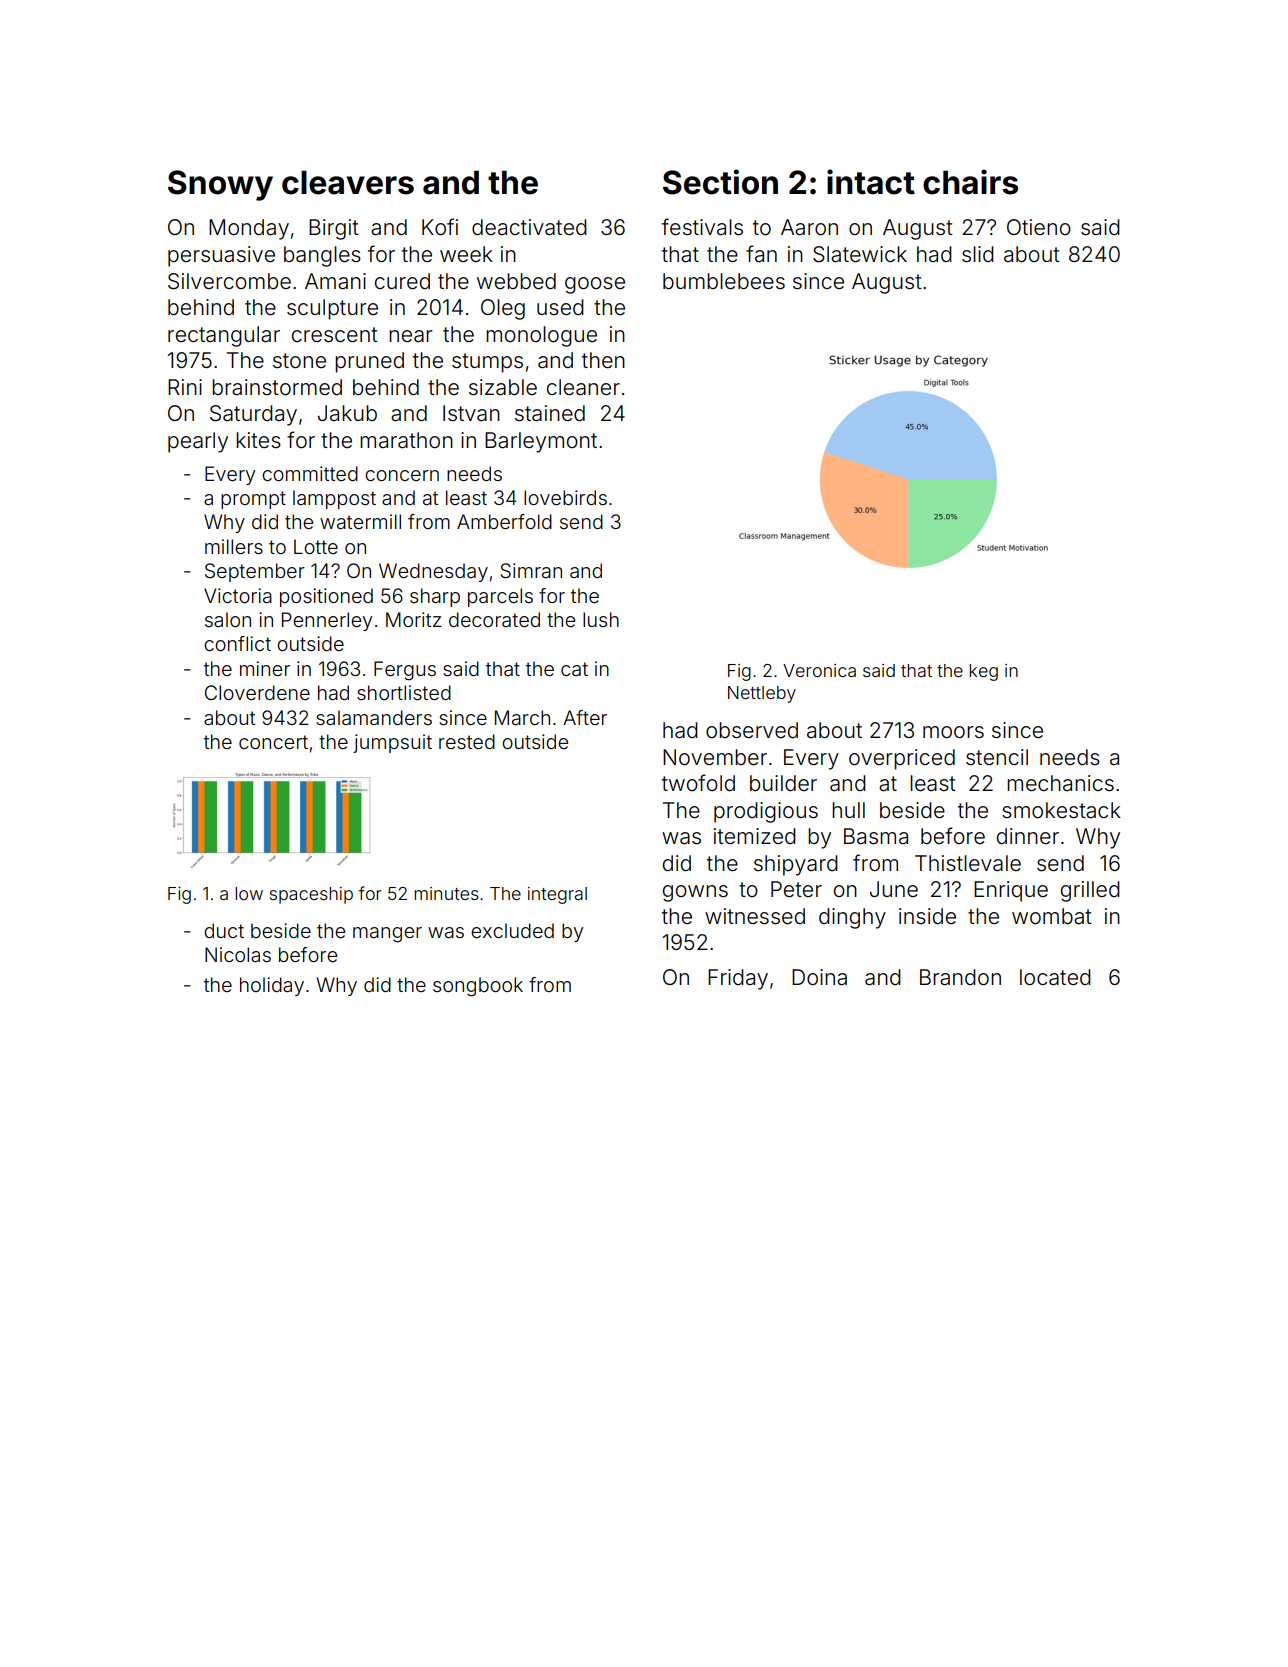  What do you see at coordinates (983, 672) in the screenshot?
I see `keg` at bounding box center [983, 672].
